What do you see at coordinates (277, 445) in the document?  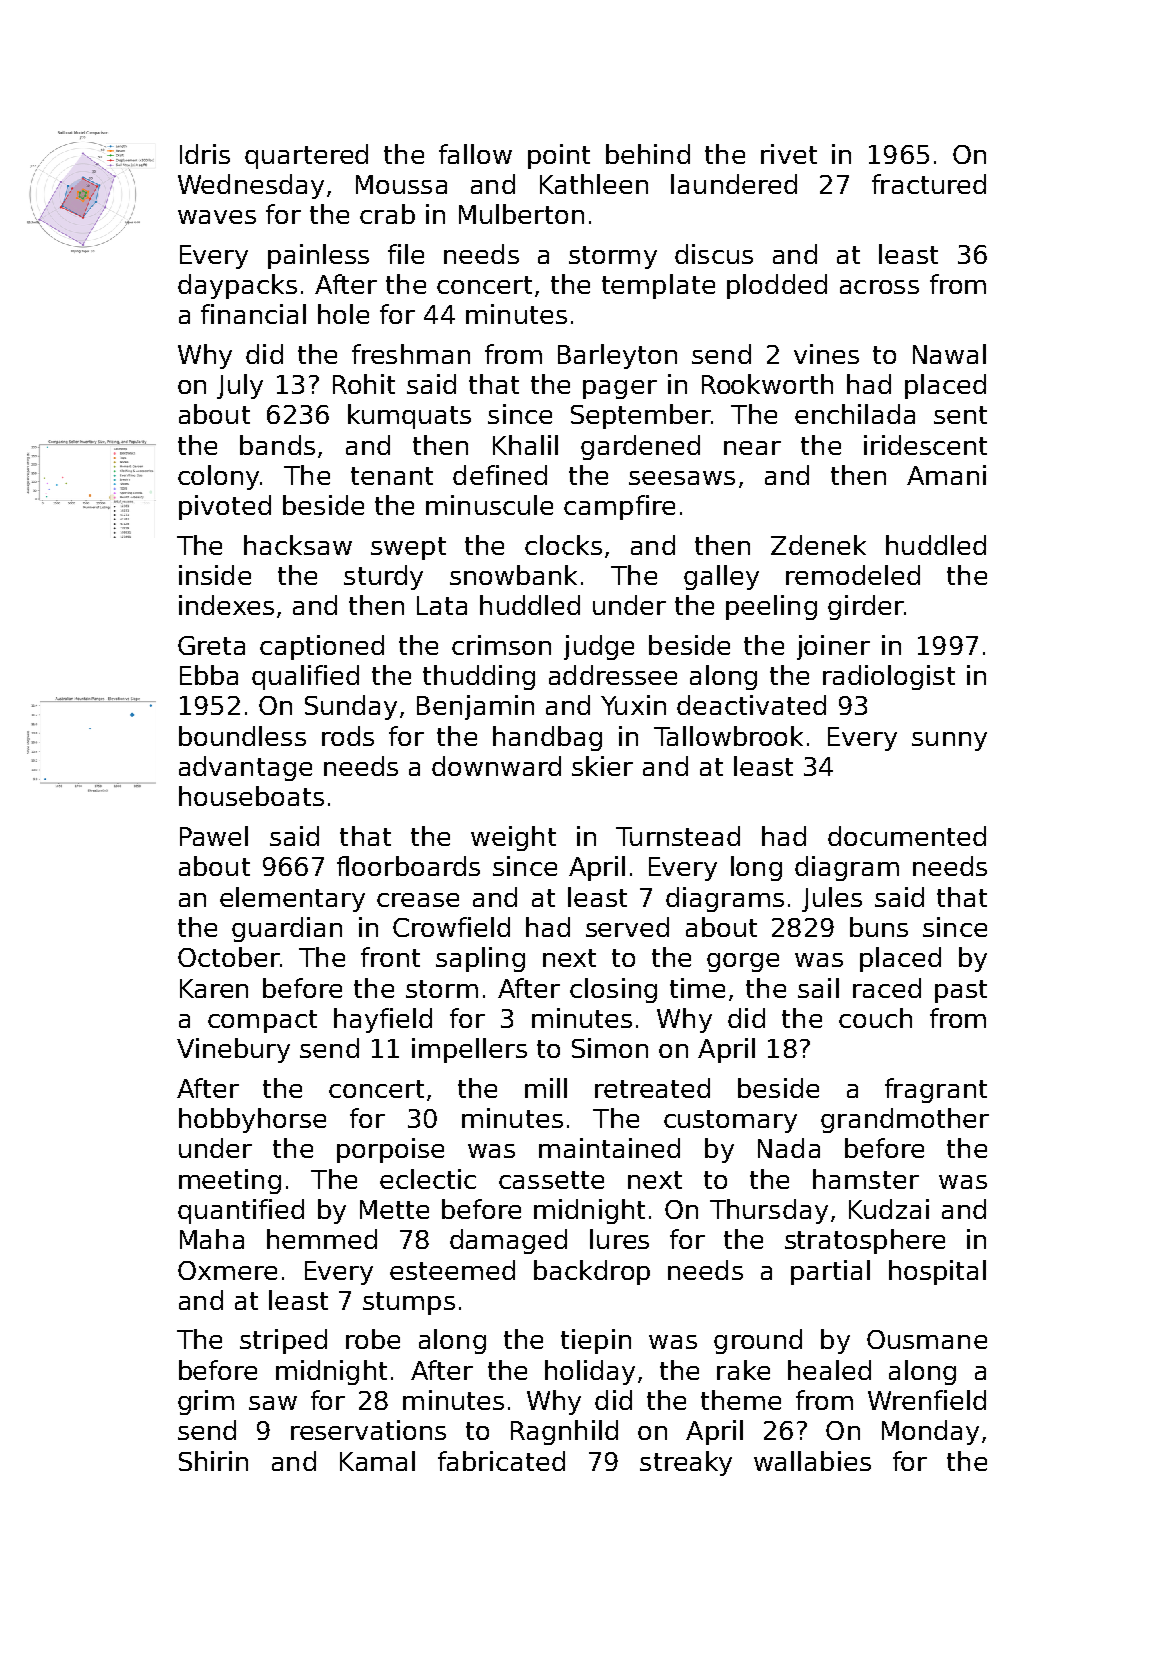 I see `bands` at bounding box center [277, 445].
